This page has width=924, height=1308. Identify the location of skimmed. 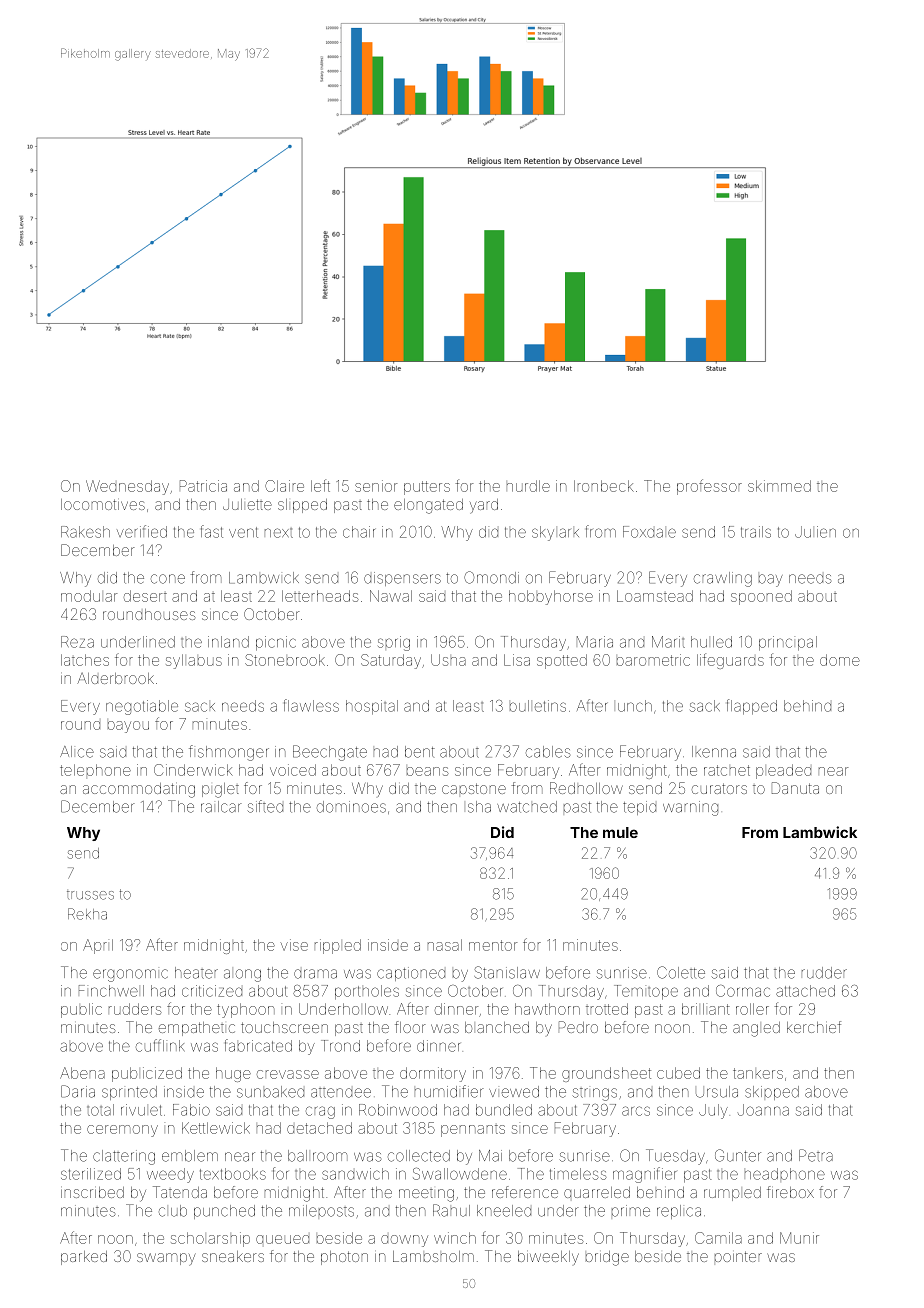
(779, 486).
